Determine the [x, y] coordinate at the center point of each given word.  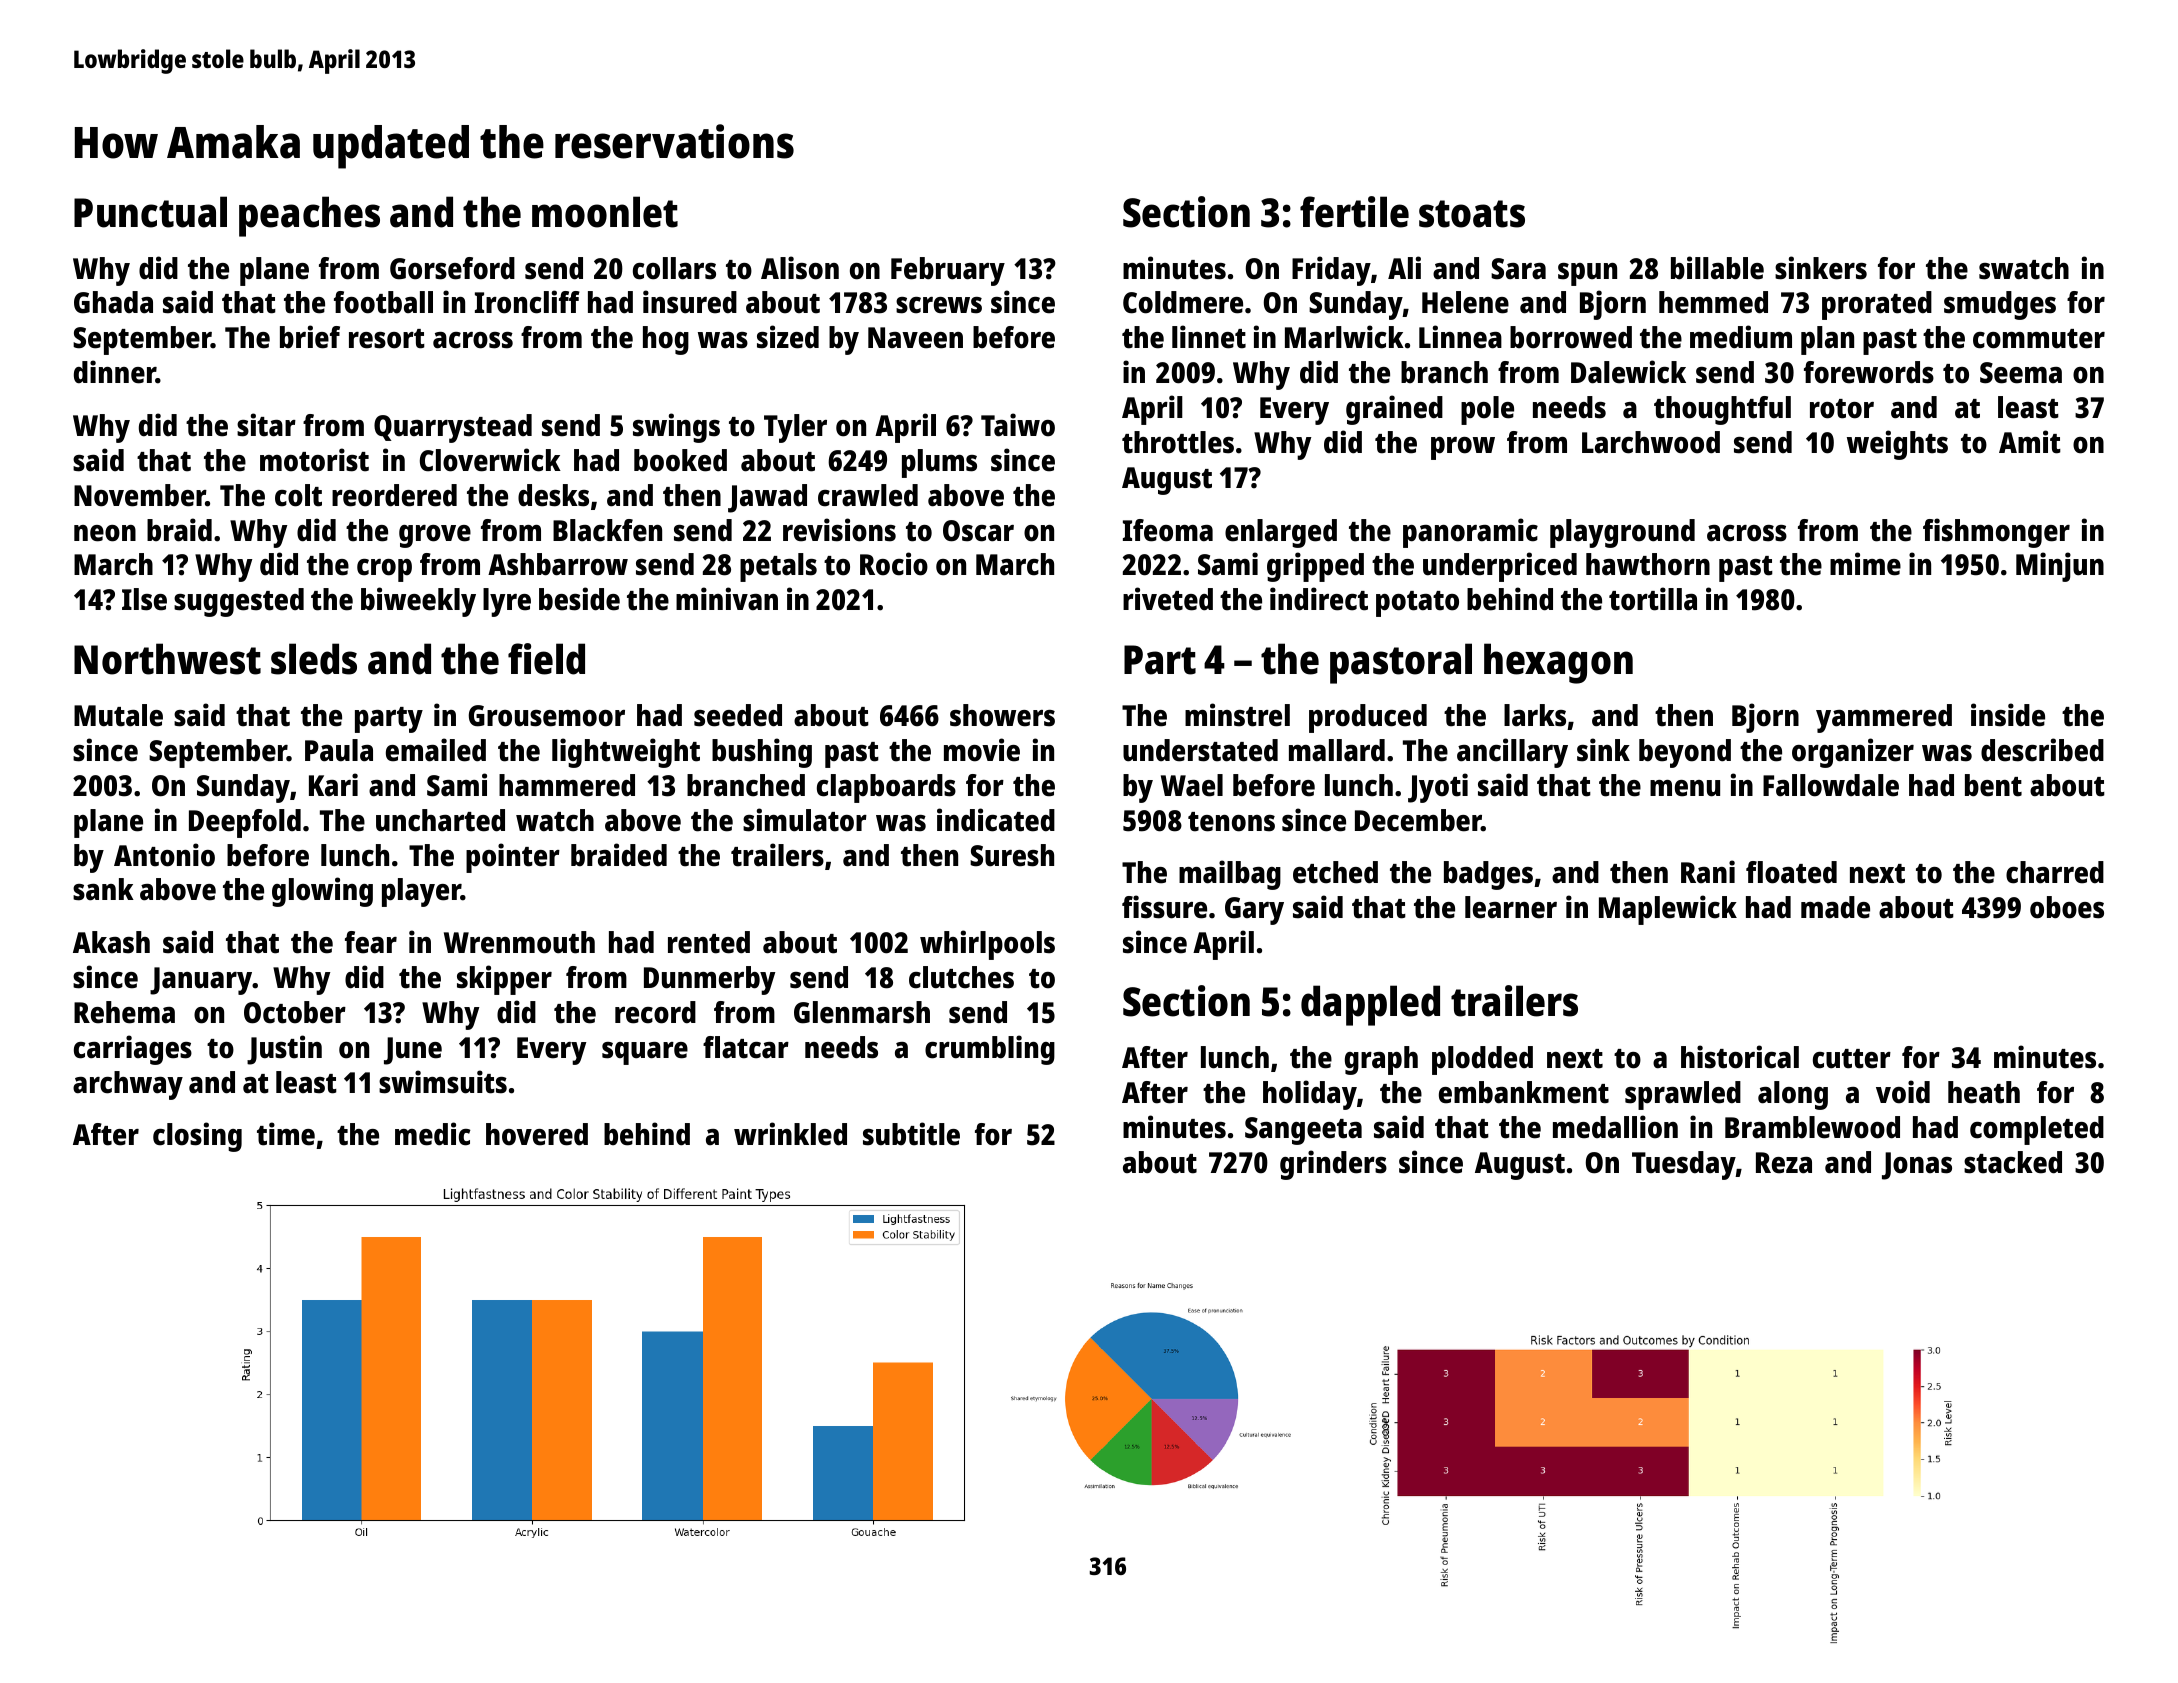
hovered [537, 1134]
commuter [2039, 339]
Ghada [113, 302]
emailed [436, 750]
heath [1984, 1092]
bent [1993, 785]
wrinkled [790, 1134]
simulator [805, 820]
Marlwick [1344, 337]
